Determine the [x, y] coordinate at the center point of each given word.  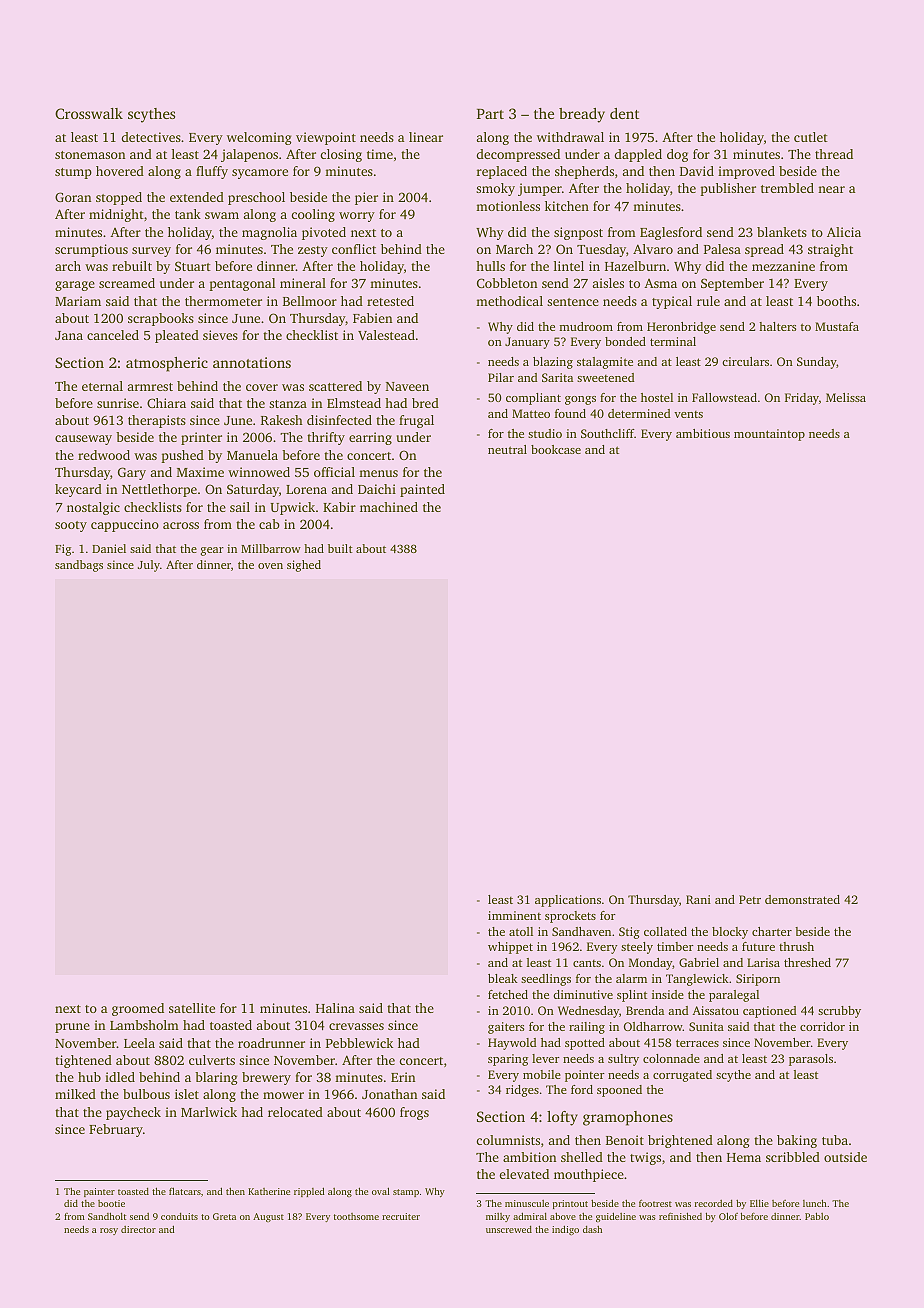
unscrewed [509, 1229]
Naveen [407, 386]
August [268, 1217]
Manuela [252, 455]
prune [72, 1028]
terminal [673, 341]
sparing [508, 1060]
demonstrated [802, 899]
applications [568, 901]
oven [270, 566]
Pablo [817, 1216]
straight [830, 250]
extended [197, 197]
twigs [645, 1158]
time [380, 154]
